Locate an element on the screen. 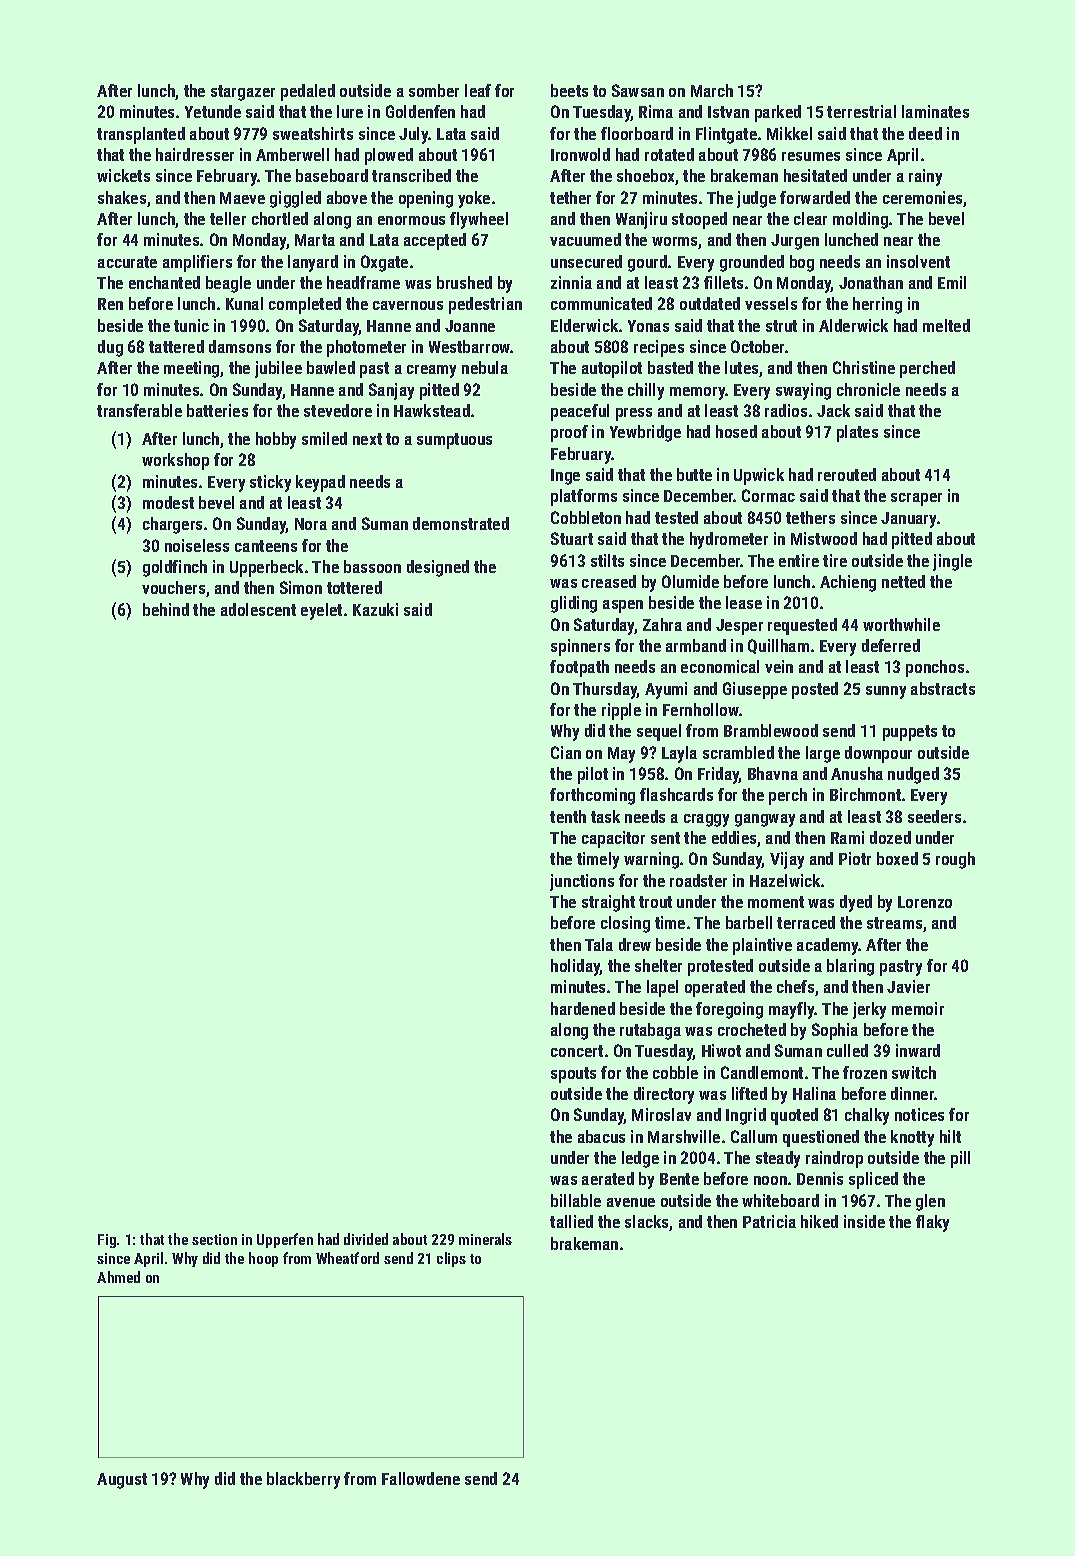 This screenshot has height=1556, width=1075. spouts is located at coordinates (573, 1075).
